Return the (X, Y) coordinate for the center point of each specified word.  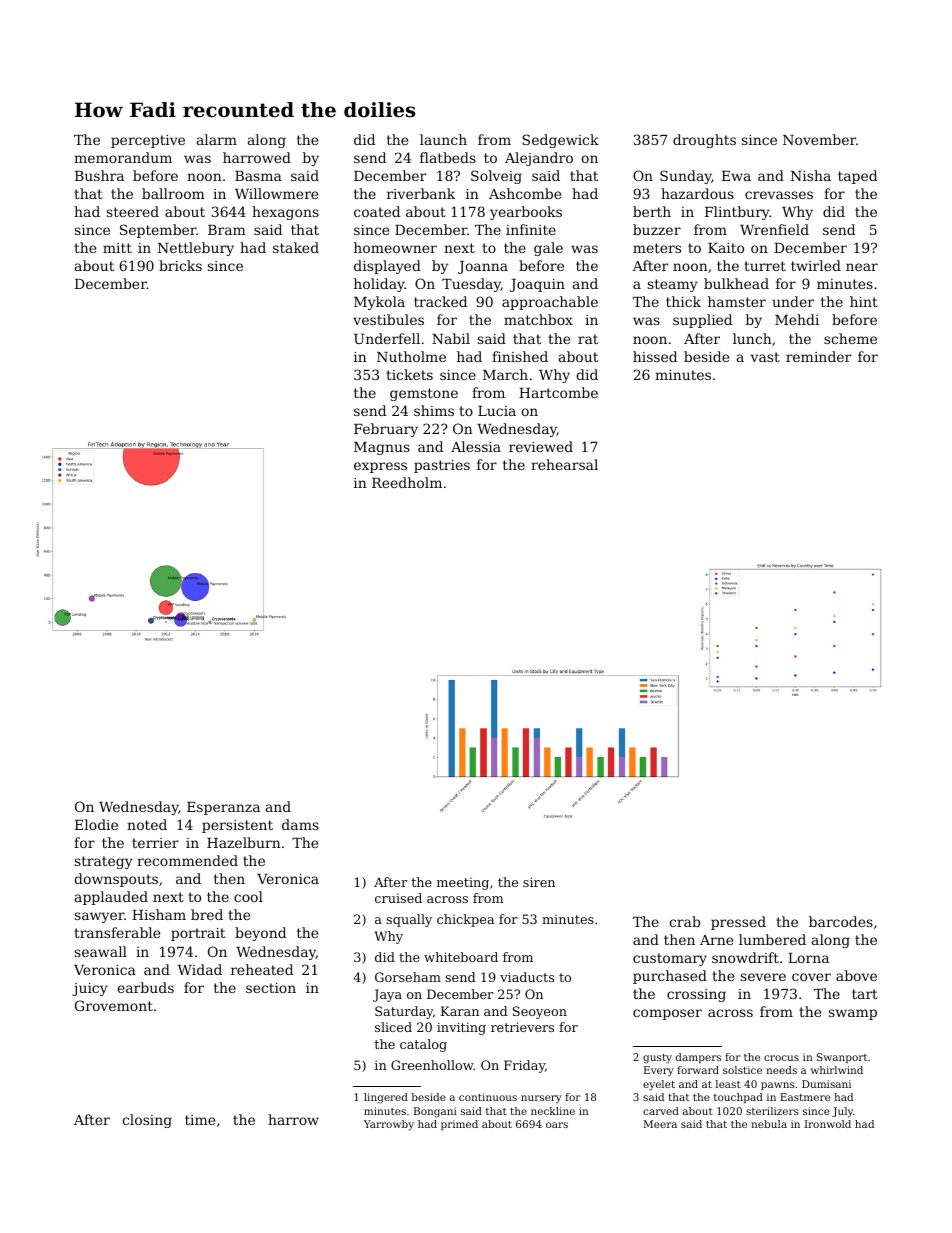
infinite (531, 229)
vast (765, 357)
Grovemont (114, 1005)
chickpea (465, 920)
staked (296, 247)
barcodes (841, 921)
